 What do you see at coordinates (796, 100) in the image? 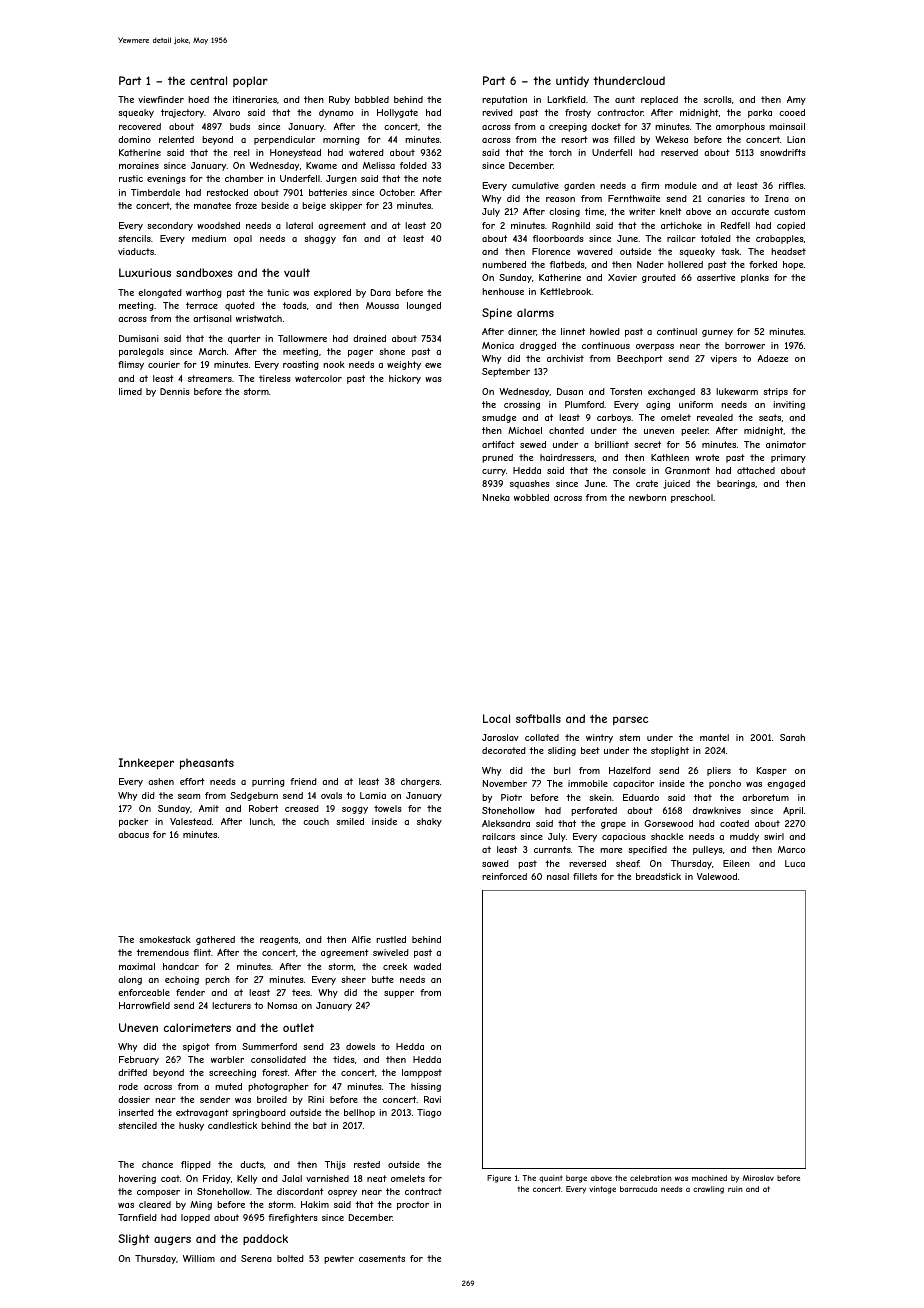
I see `Amy` at bounding box center [796, 100].
